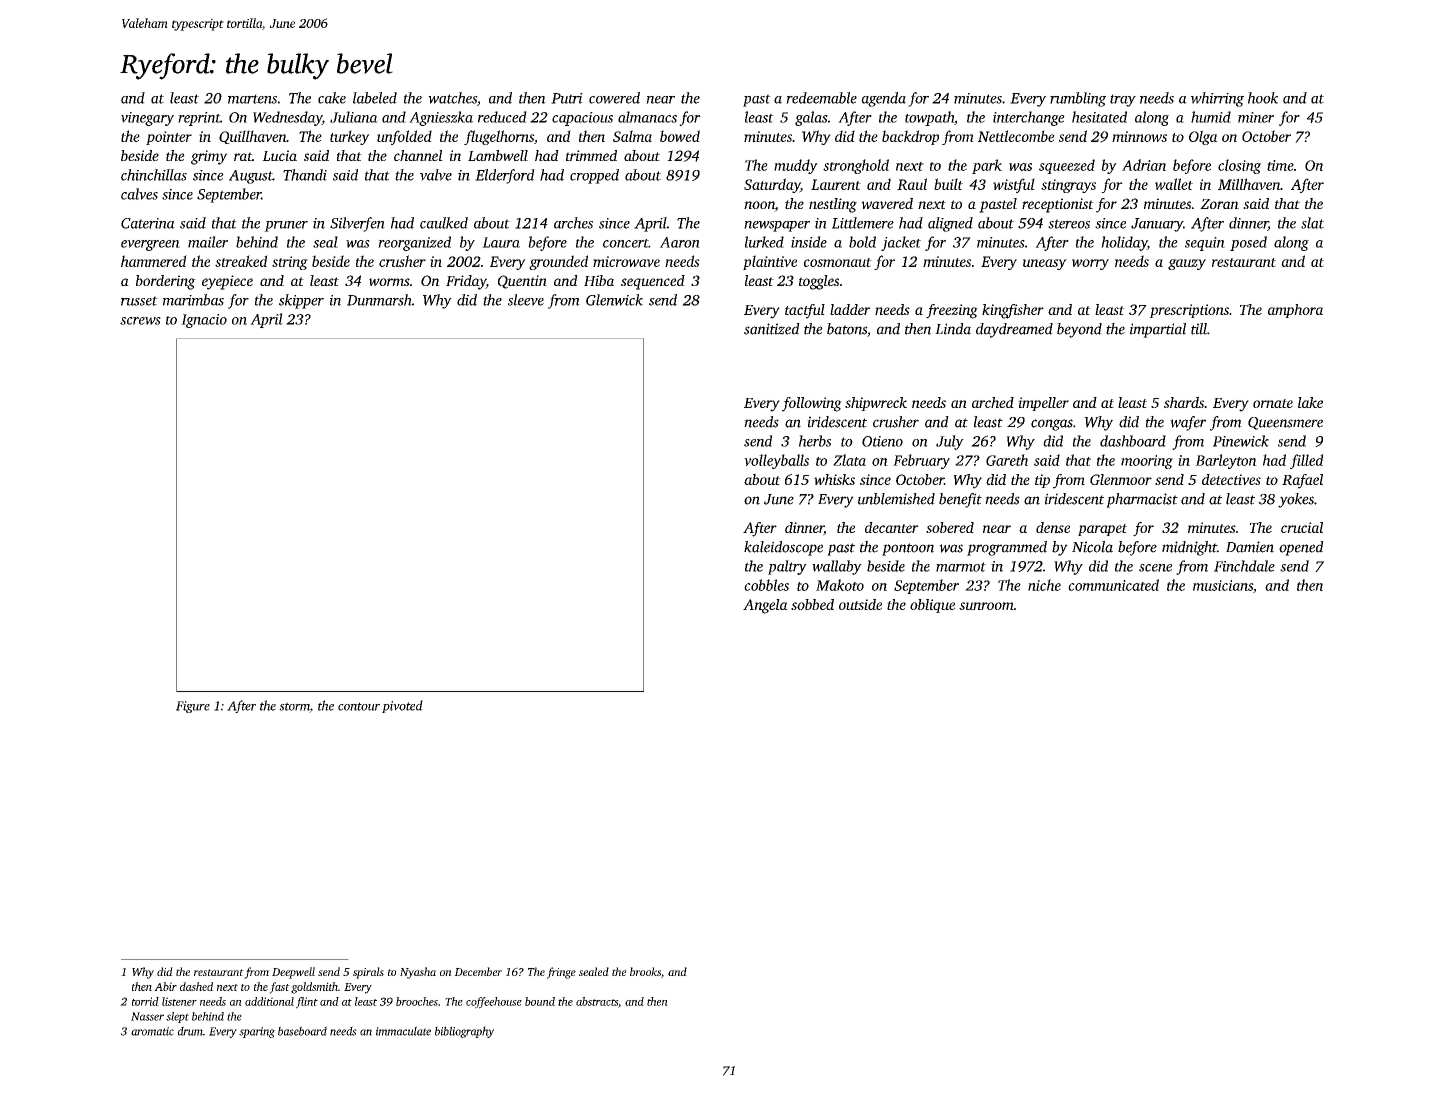 Image resolution: width=1444 pixels, height=1115 pixels. What do you see at coordinates (645, 971) in the screenshot?
I see `brooks` at bounding box center [645, 971].
